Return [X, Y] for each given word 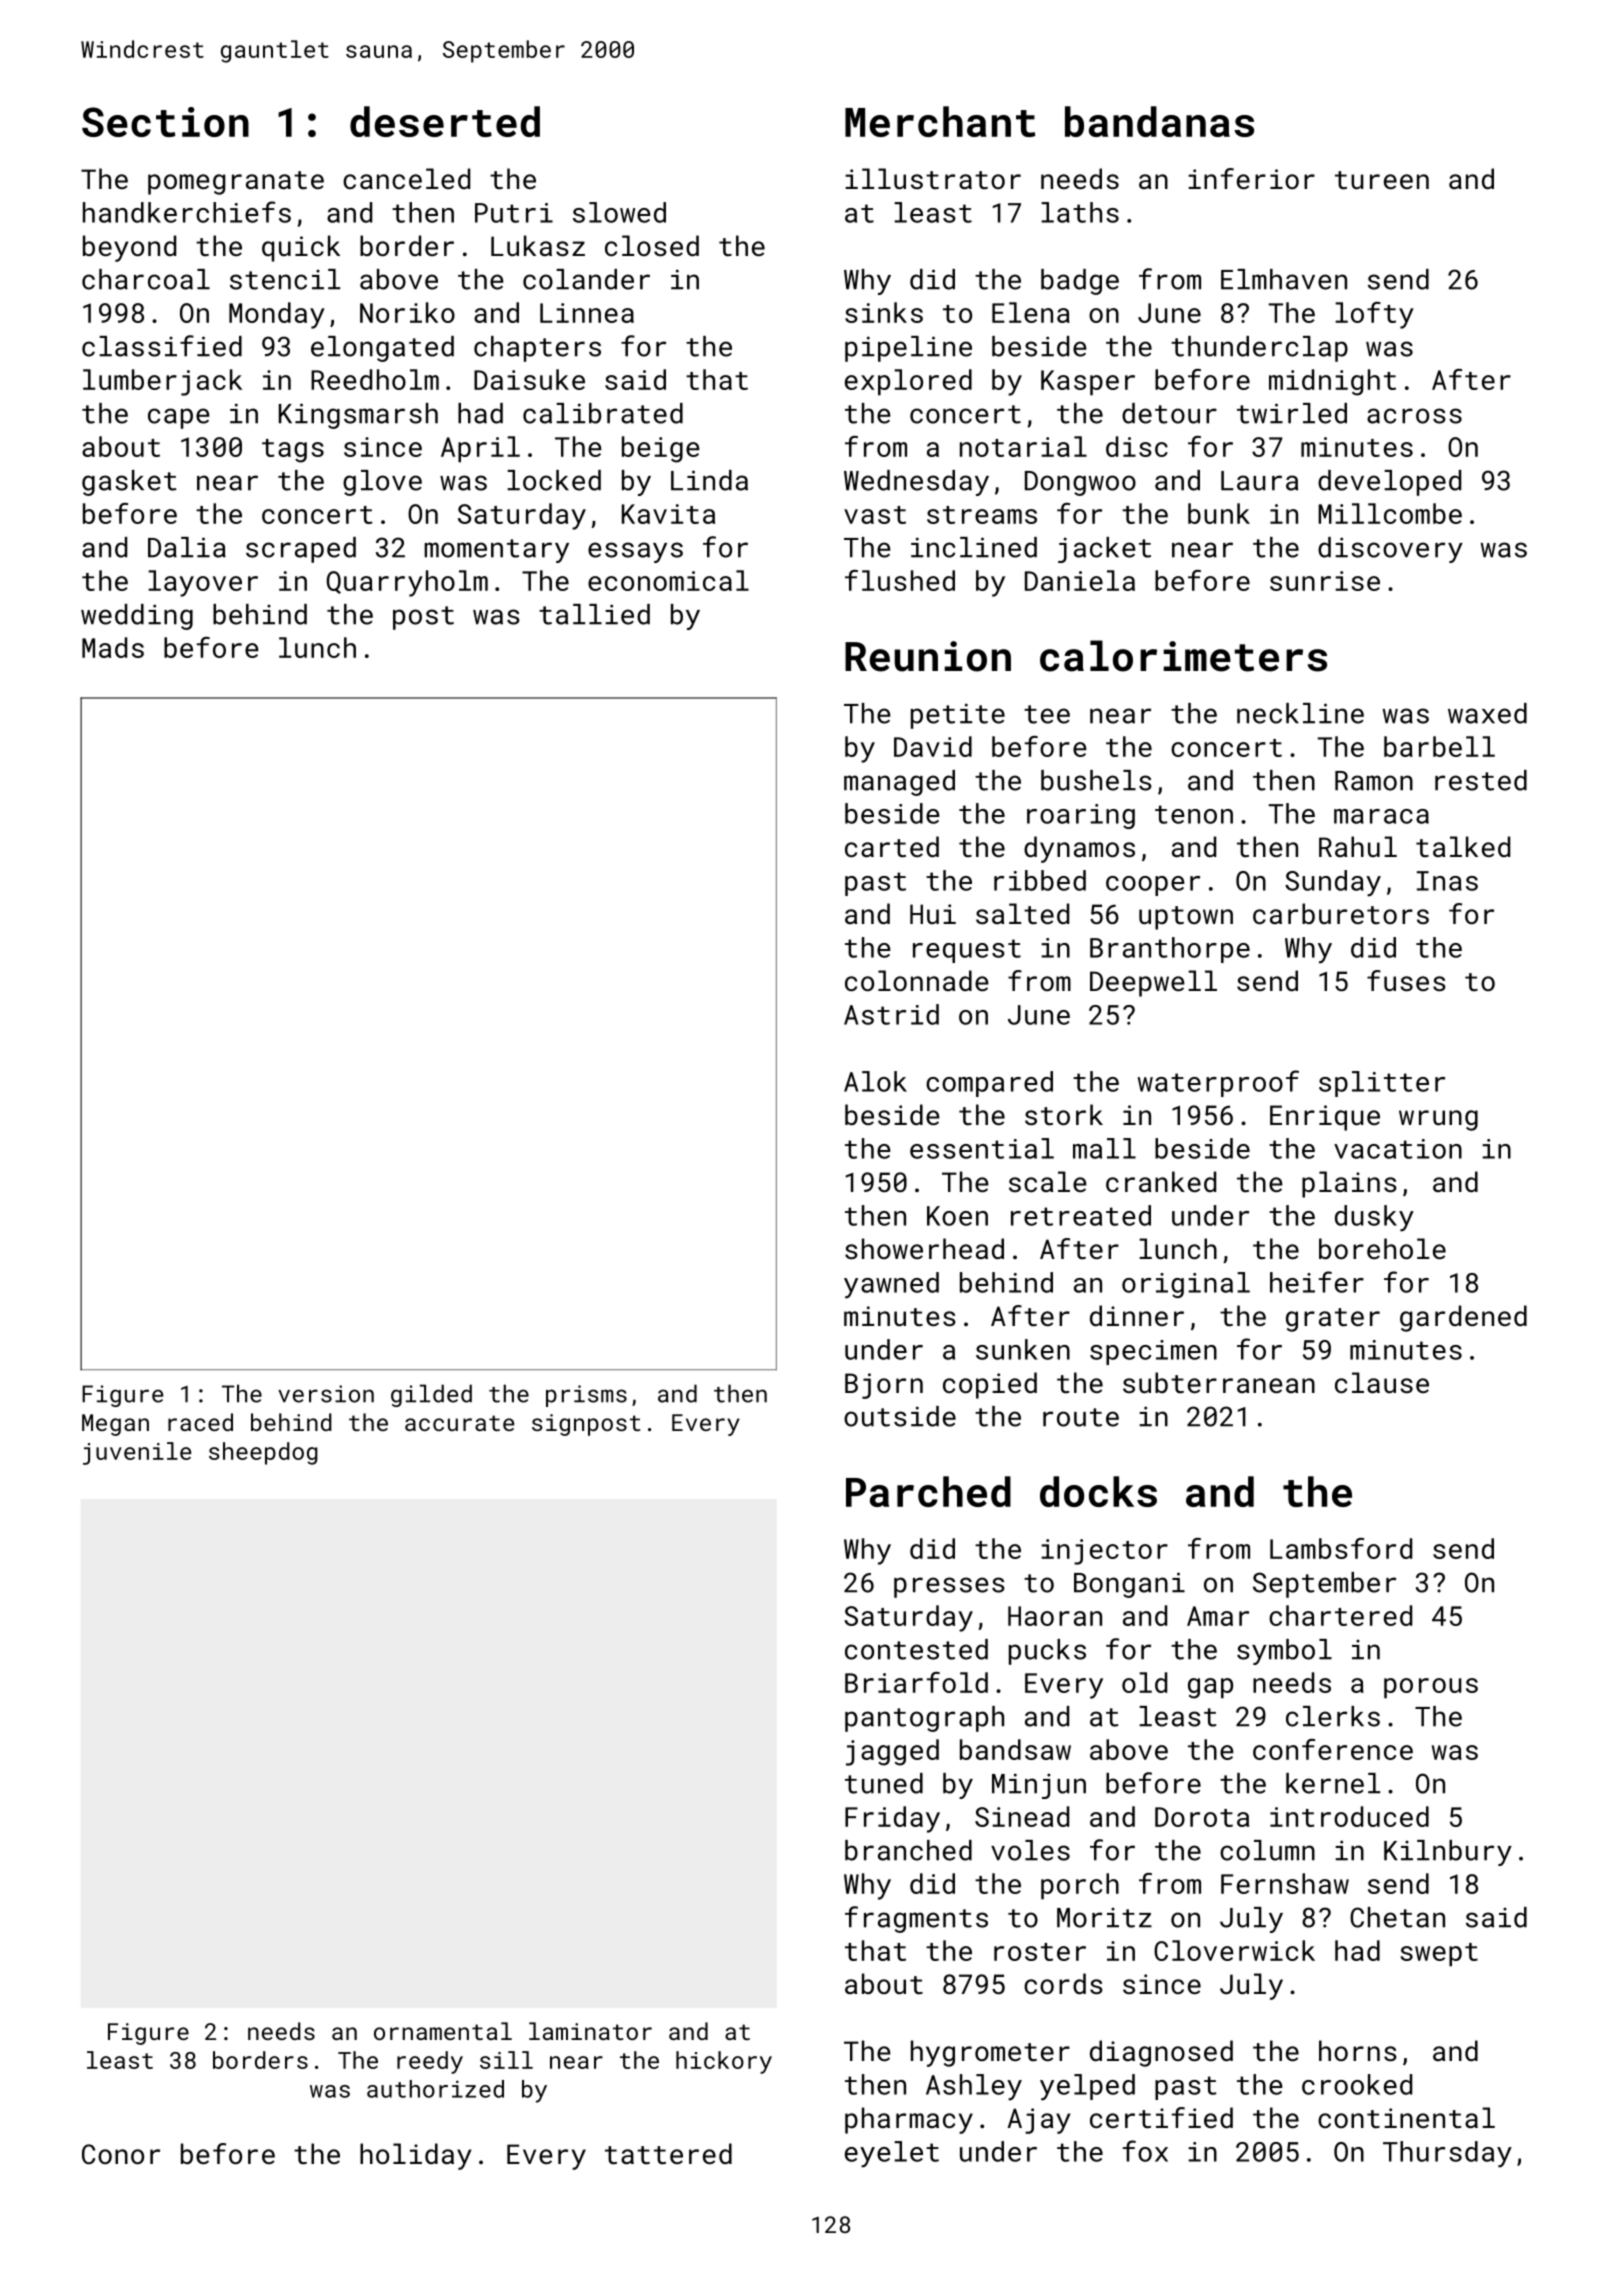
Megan [115, 1425]
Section [165, 122]
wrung [1438, 1120]
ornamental [443, 2031]
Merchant [940, 121]
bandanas [1159, 121]
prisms [586, 1396]
